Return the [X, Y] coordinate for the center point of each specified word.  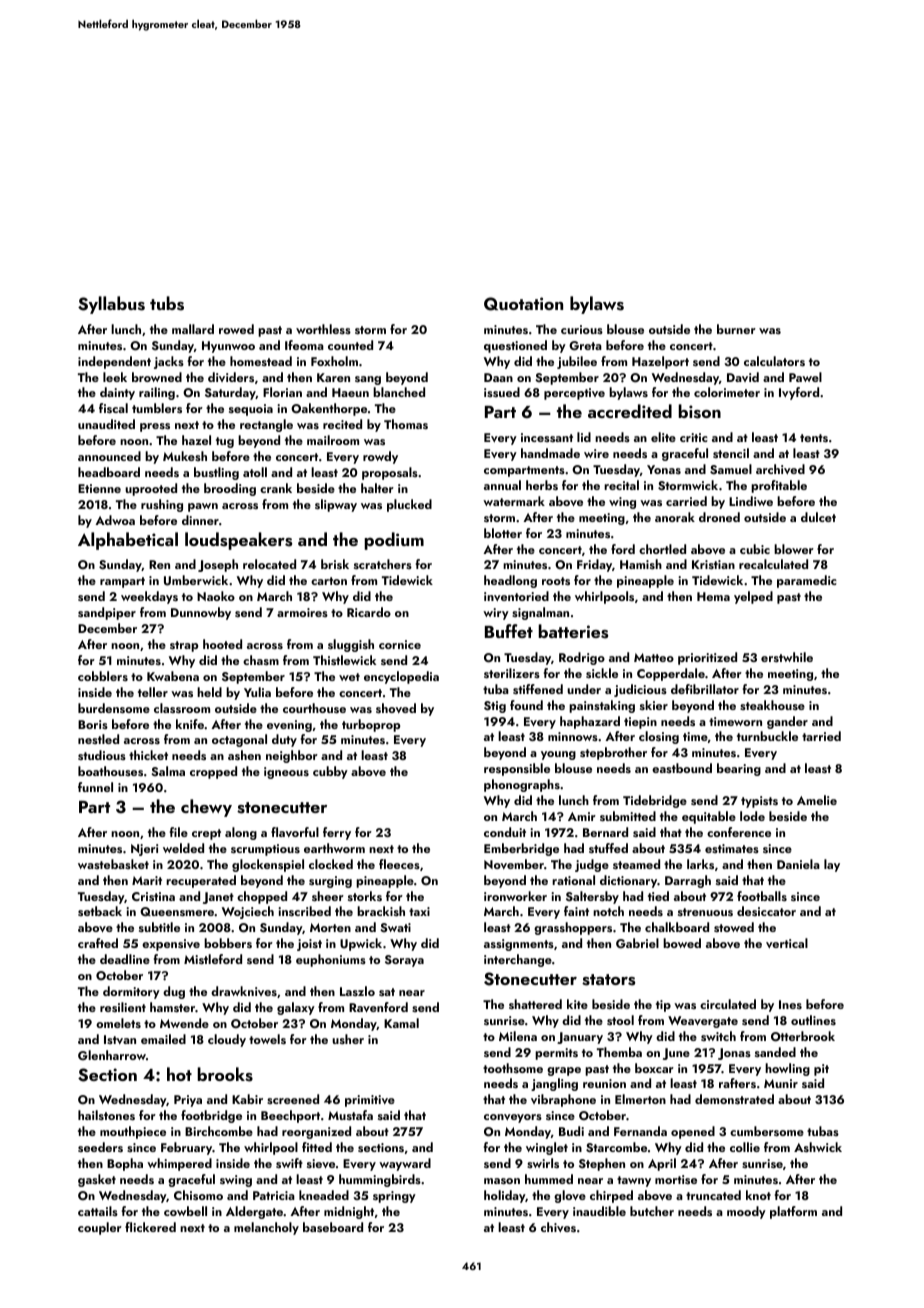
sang [368, 380]
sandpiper [107, 613]
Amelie [817, 800]
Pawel [805, 377]
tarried [821, 736]
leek [115, 377]
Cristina [153, 896]
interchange [518, 960]
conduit [505, 832]
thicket [148, 755]
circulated [728, 1004]
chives [558, 1227]
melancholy [266, 1228]
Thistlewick [344, 660]
